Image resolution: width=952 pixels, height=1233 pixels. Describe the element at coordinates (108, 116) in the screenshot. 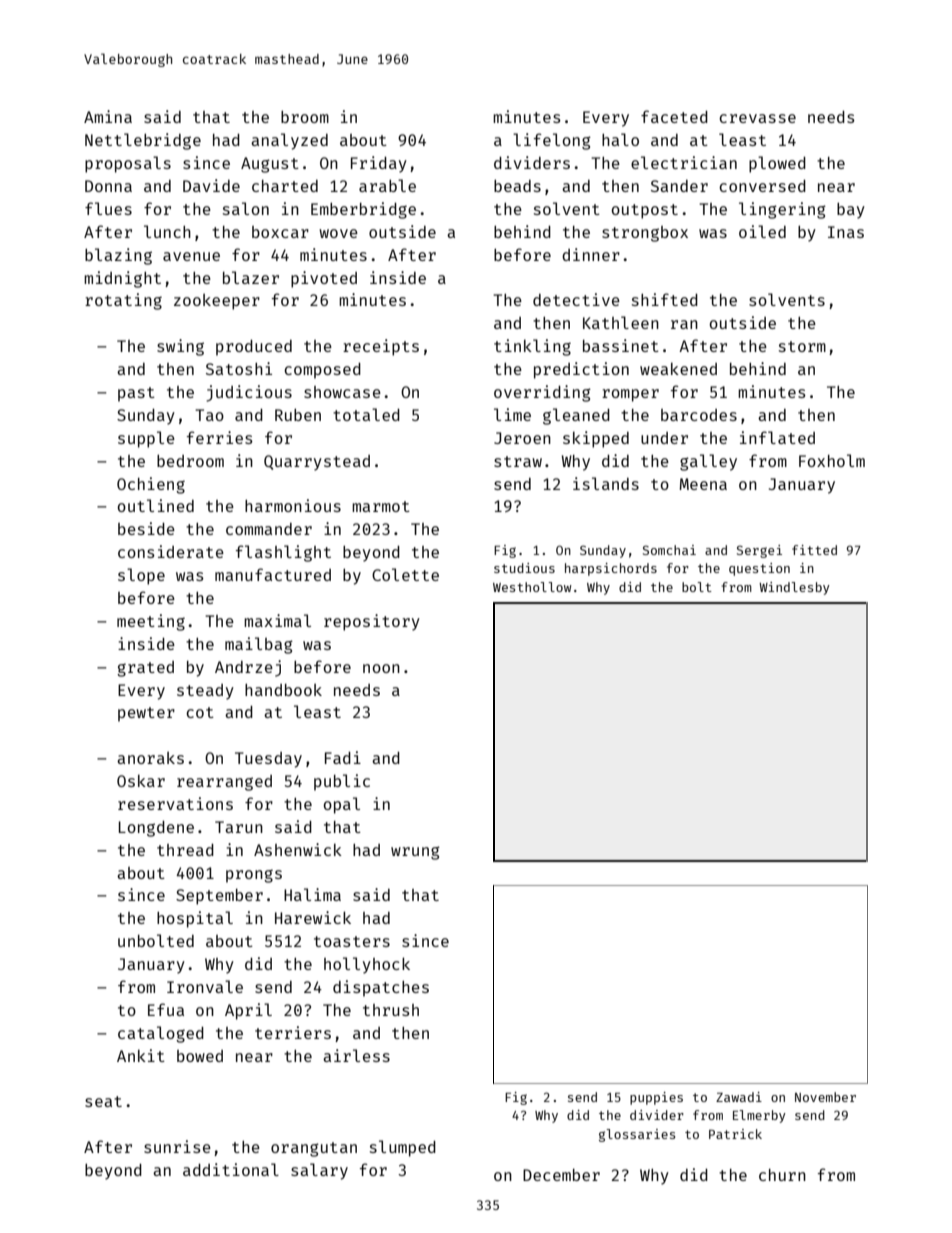

I see `Amina` at that location.
